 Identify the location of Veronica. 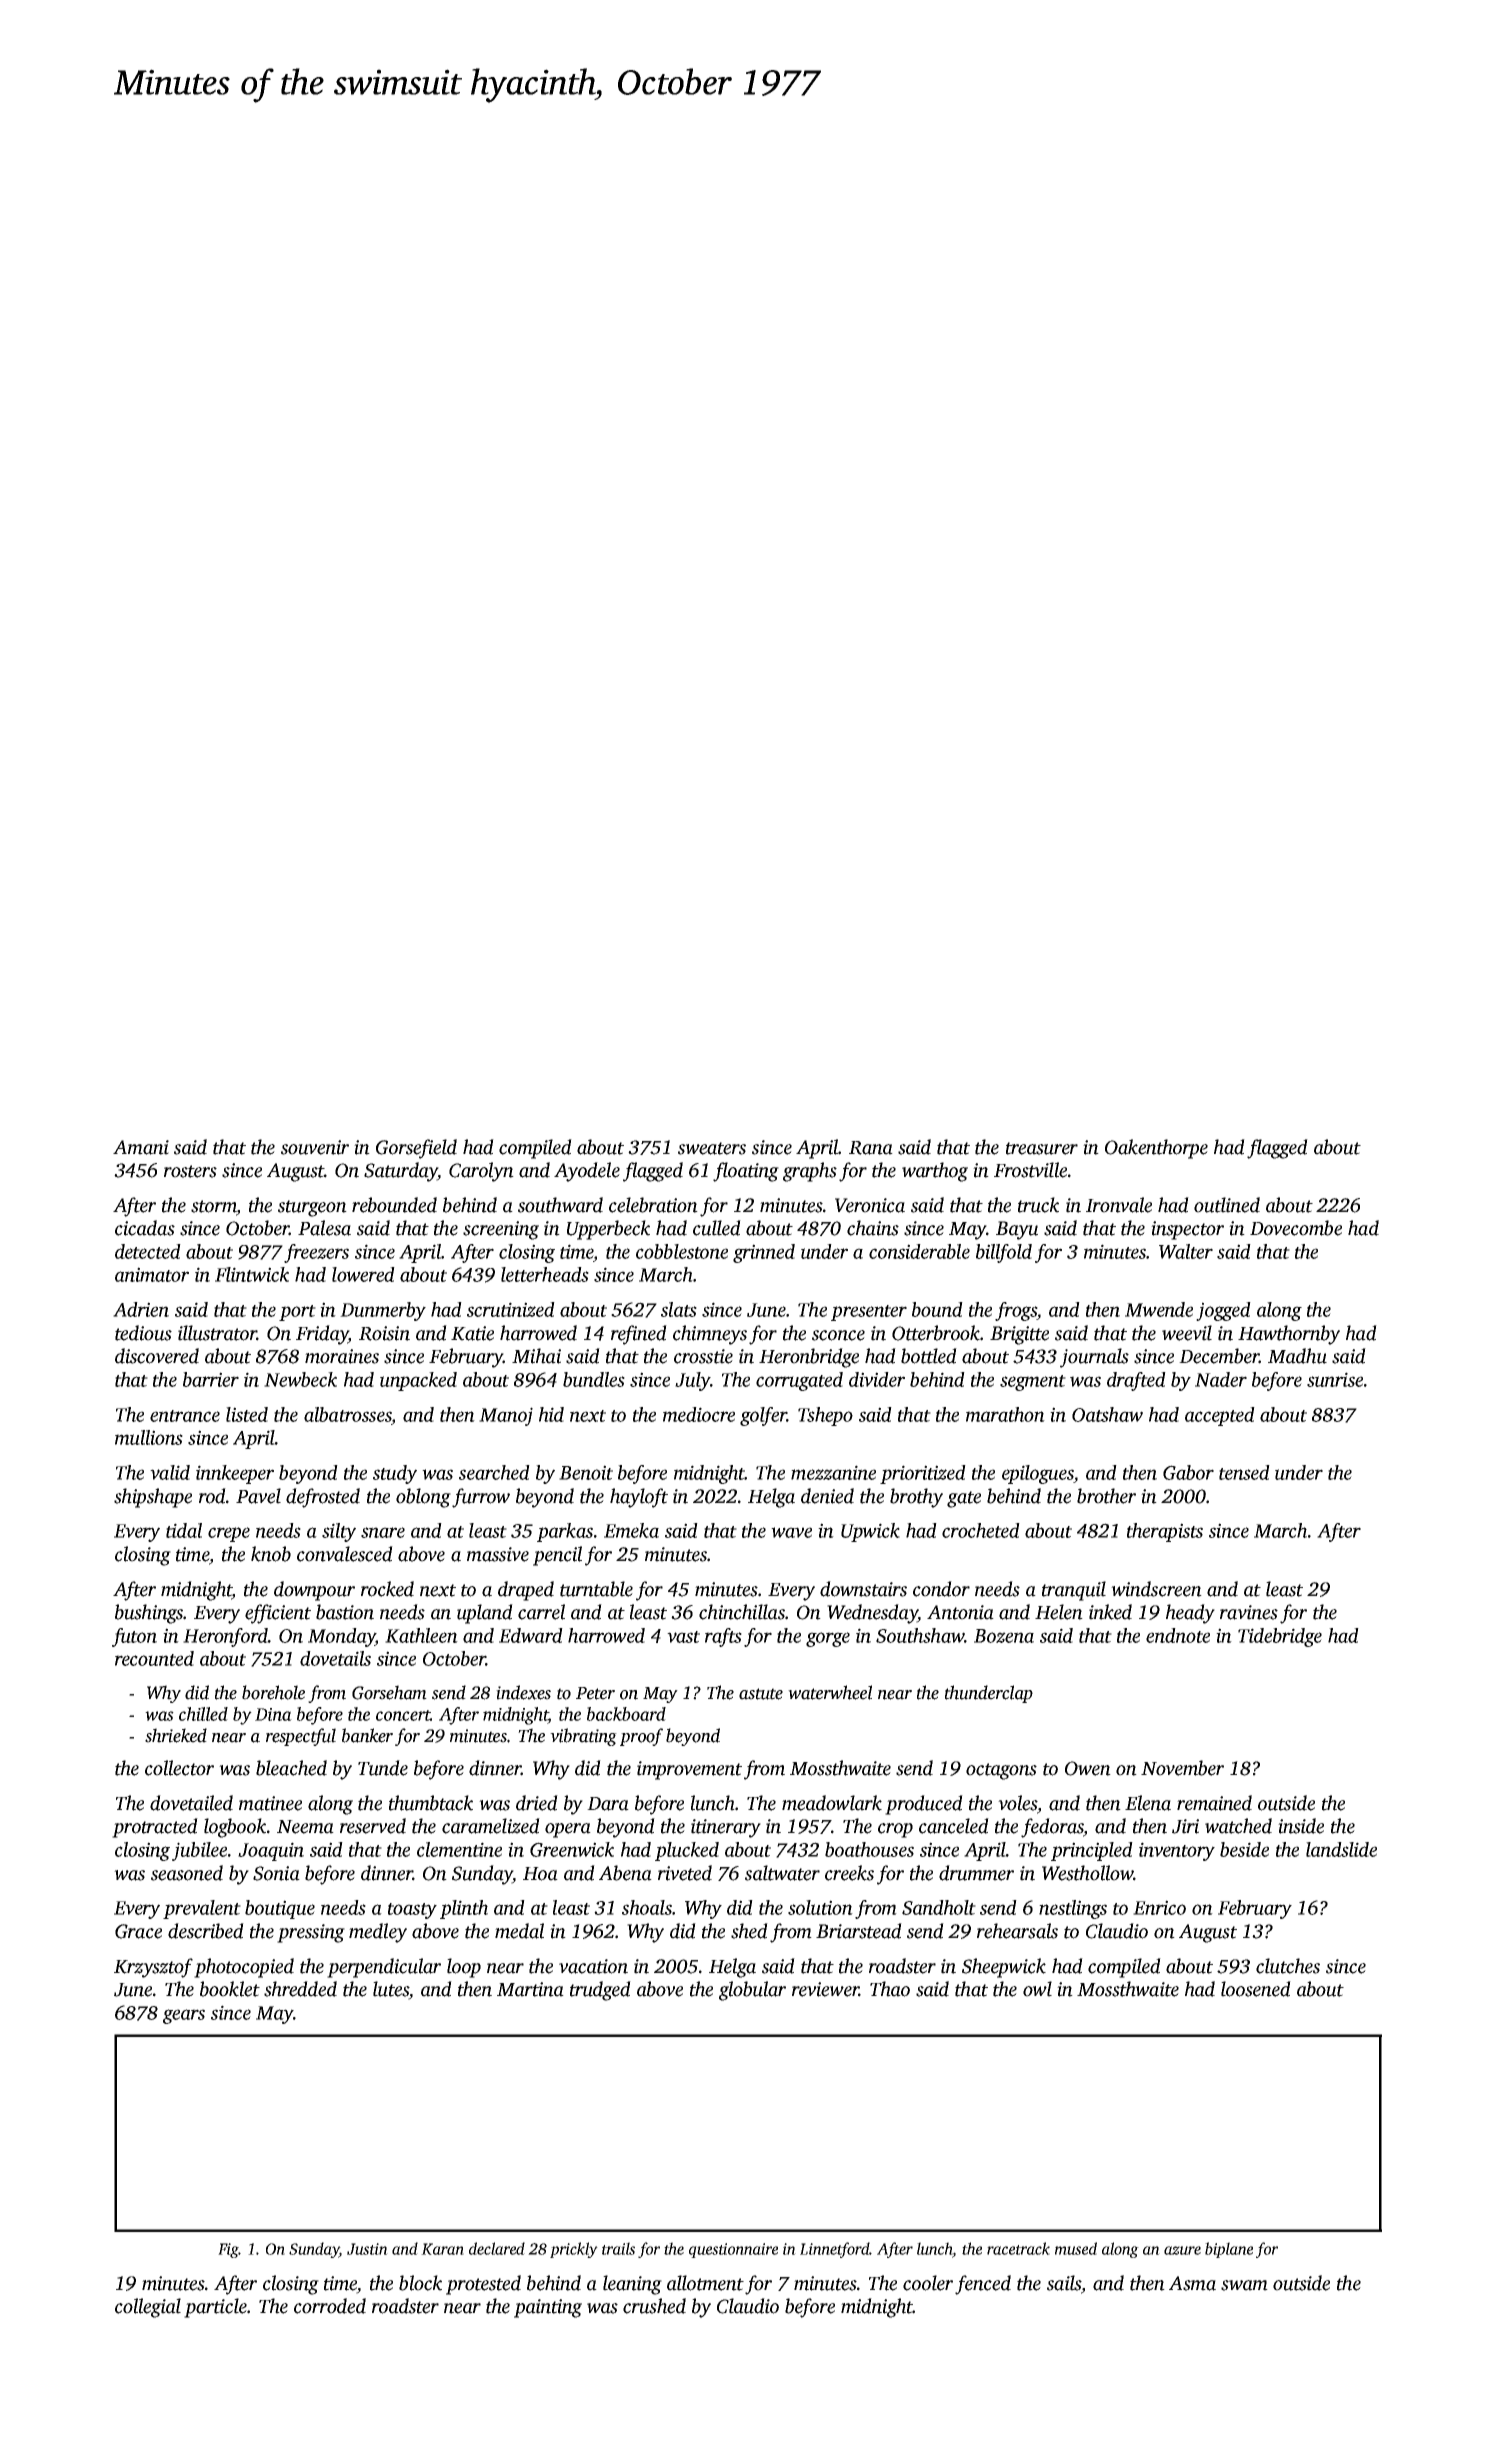
(870, 1205).
